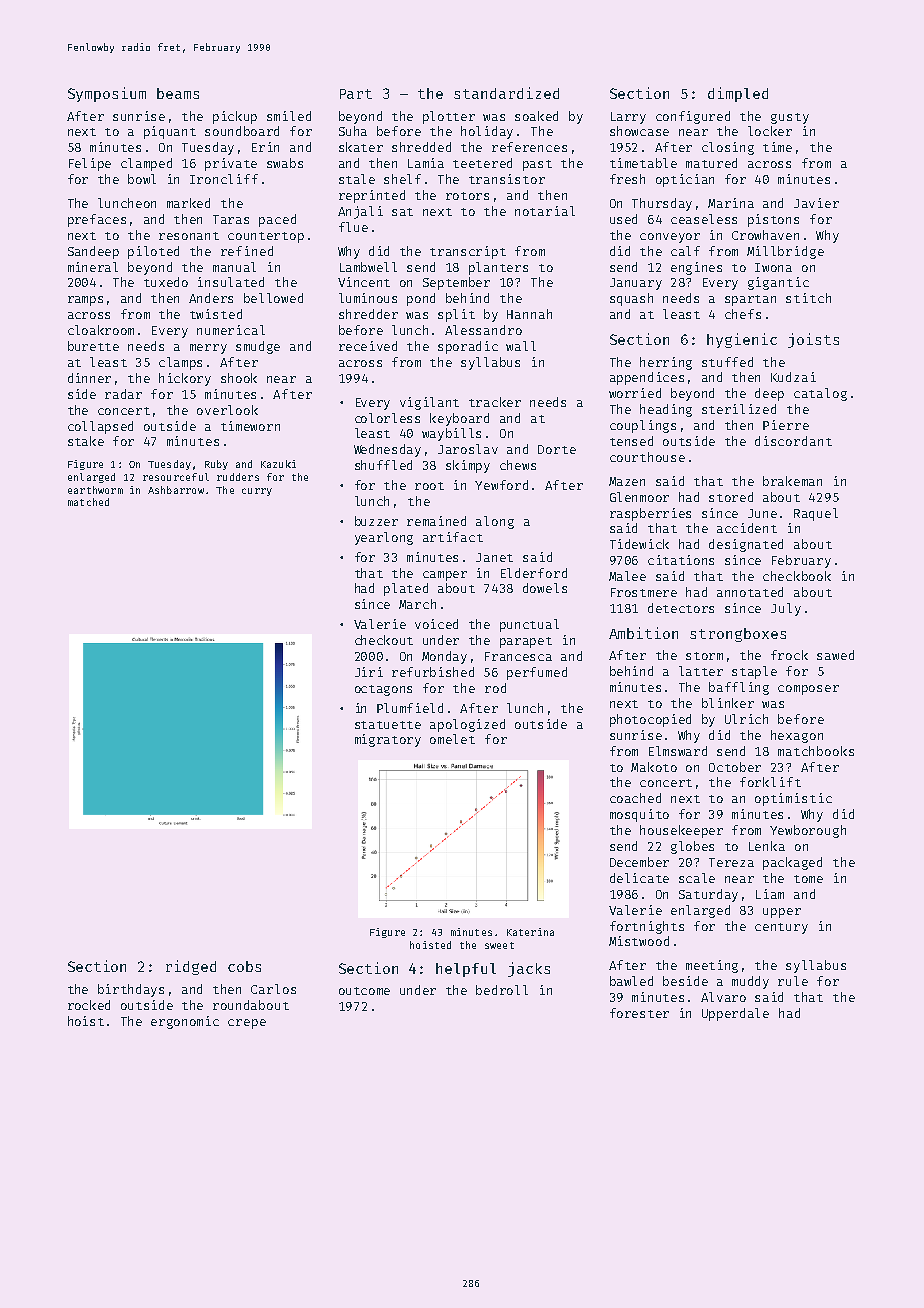 The height and width of the screenshot is (1308, 924). Describe the element at coordinates (793, 799) in the screenshot. I see `optimistic` at that location.
